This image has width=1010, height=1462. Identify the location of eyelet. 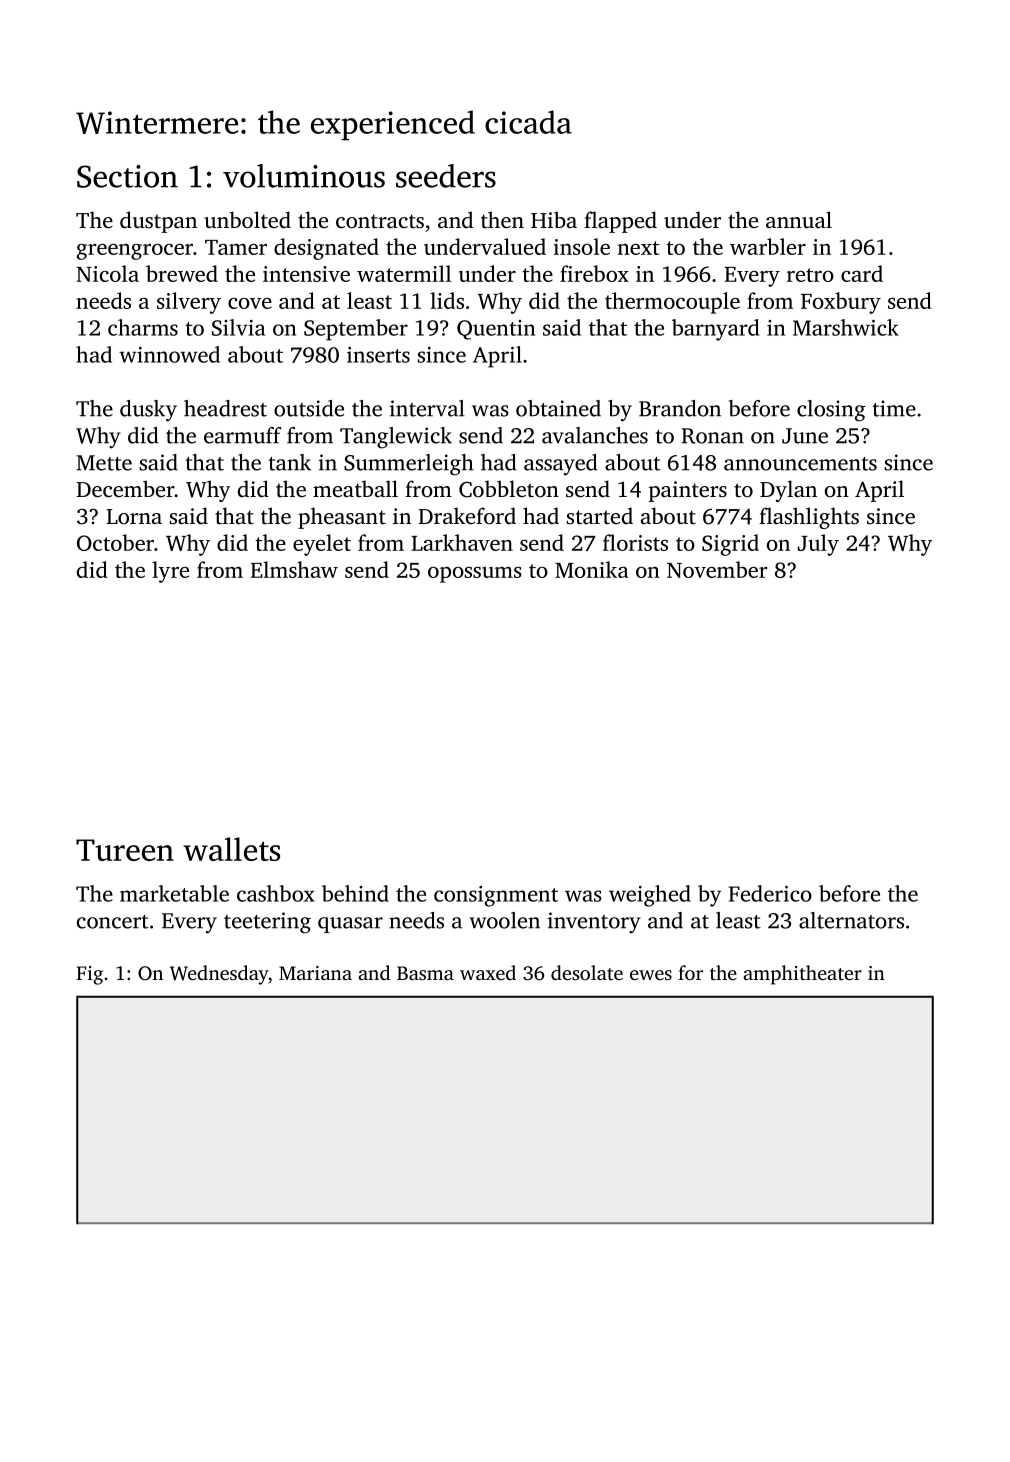
(322, 545).
